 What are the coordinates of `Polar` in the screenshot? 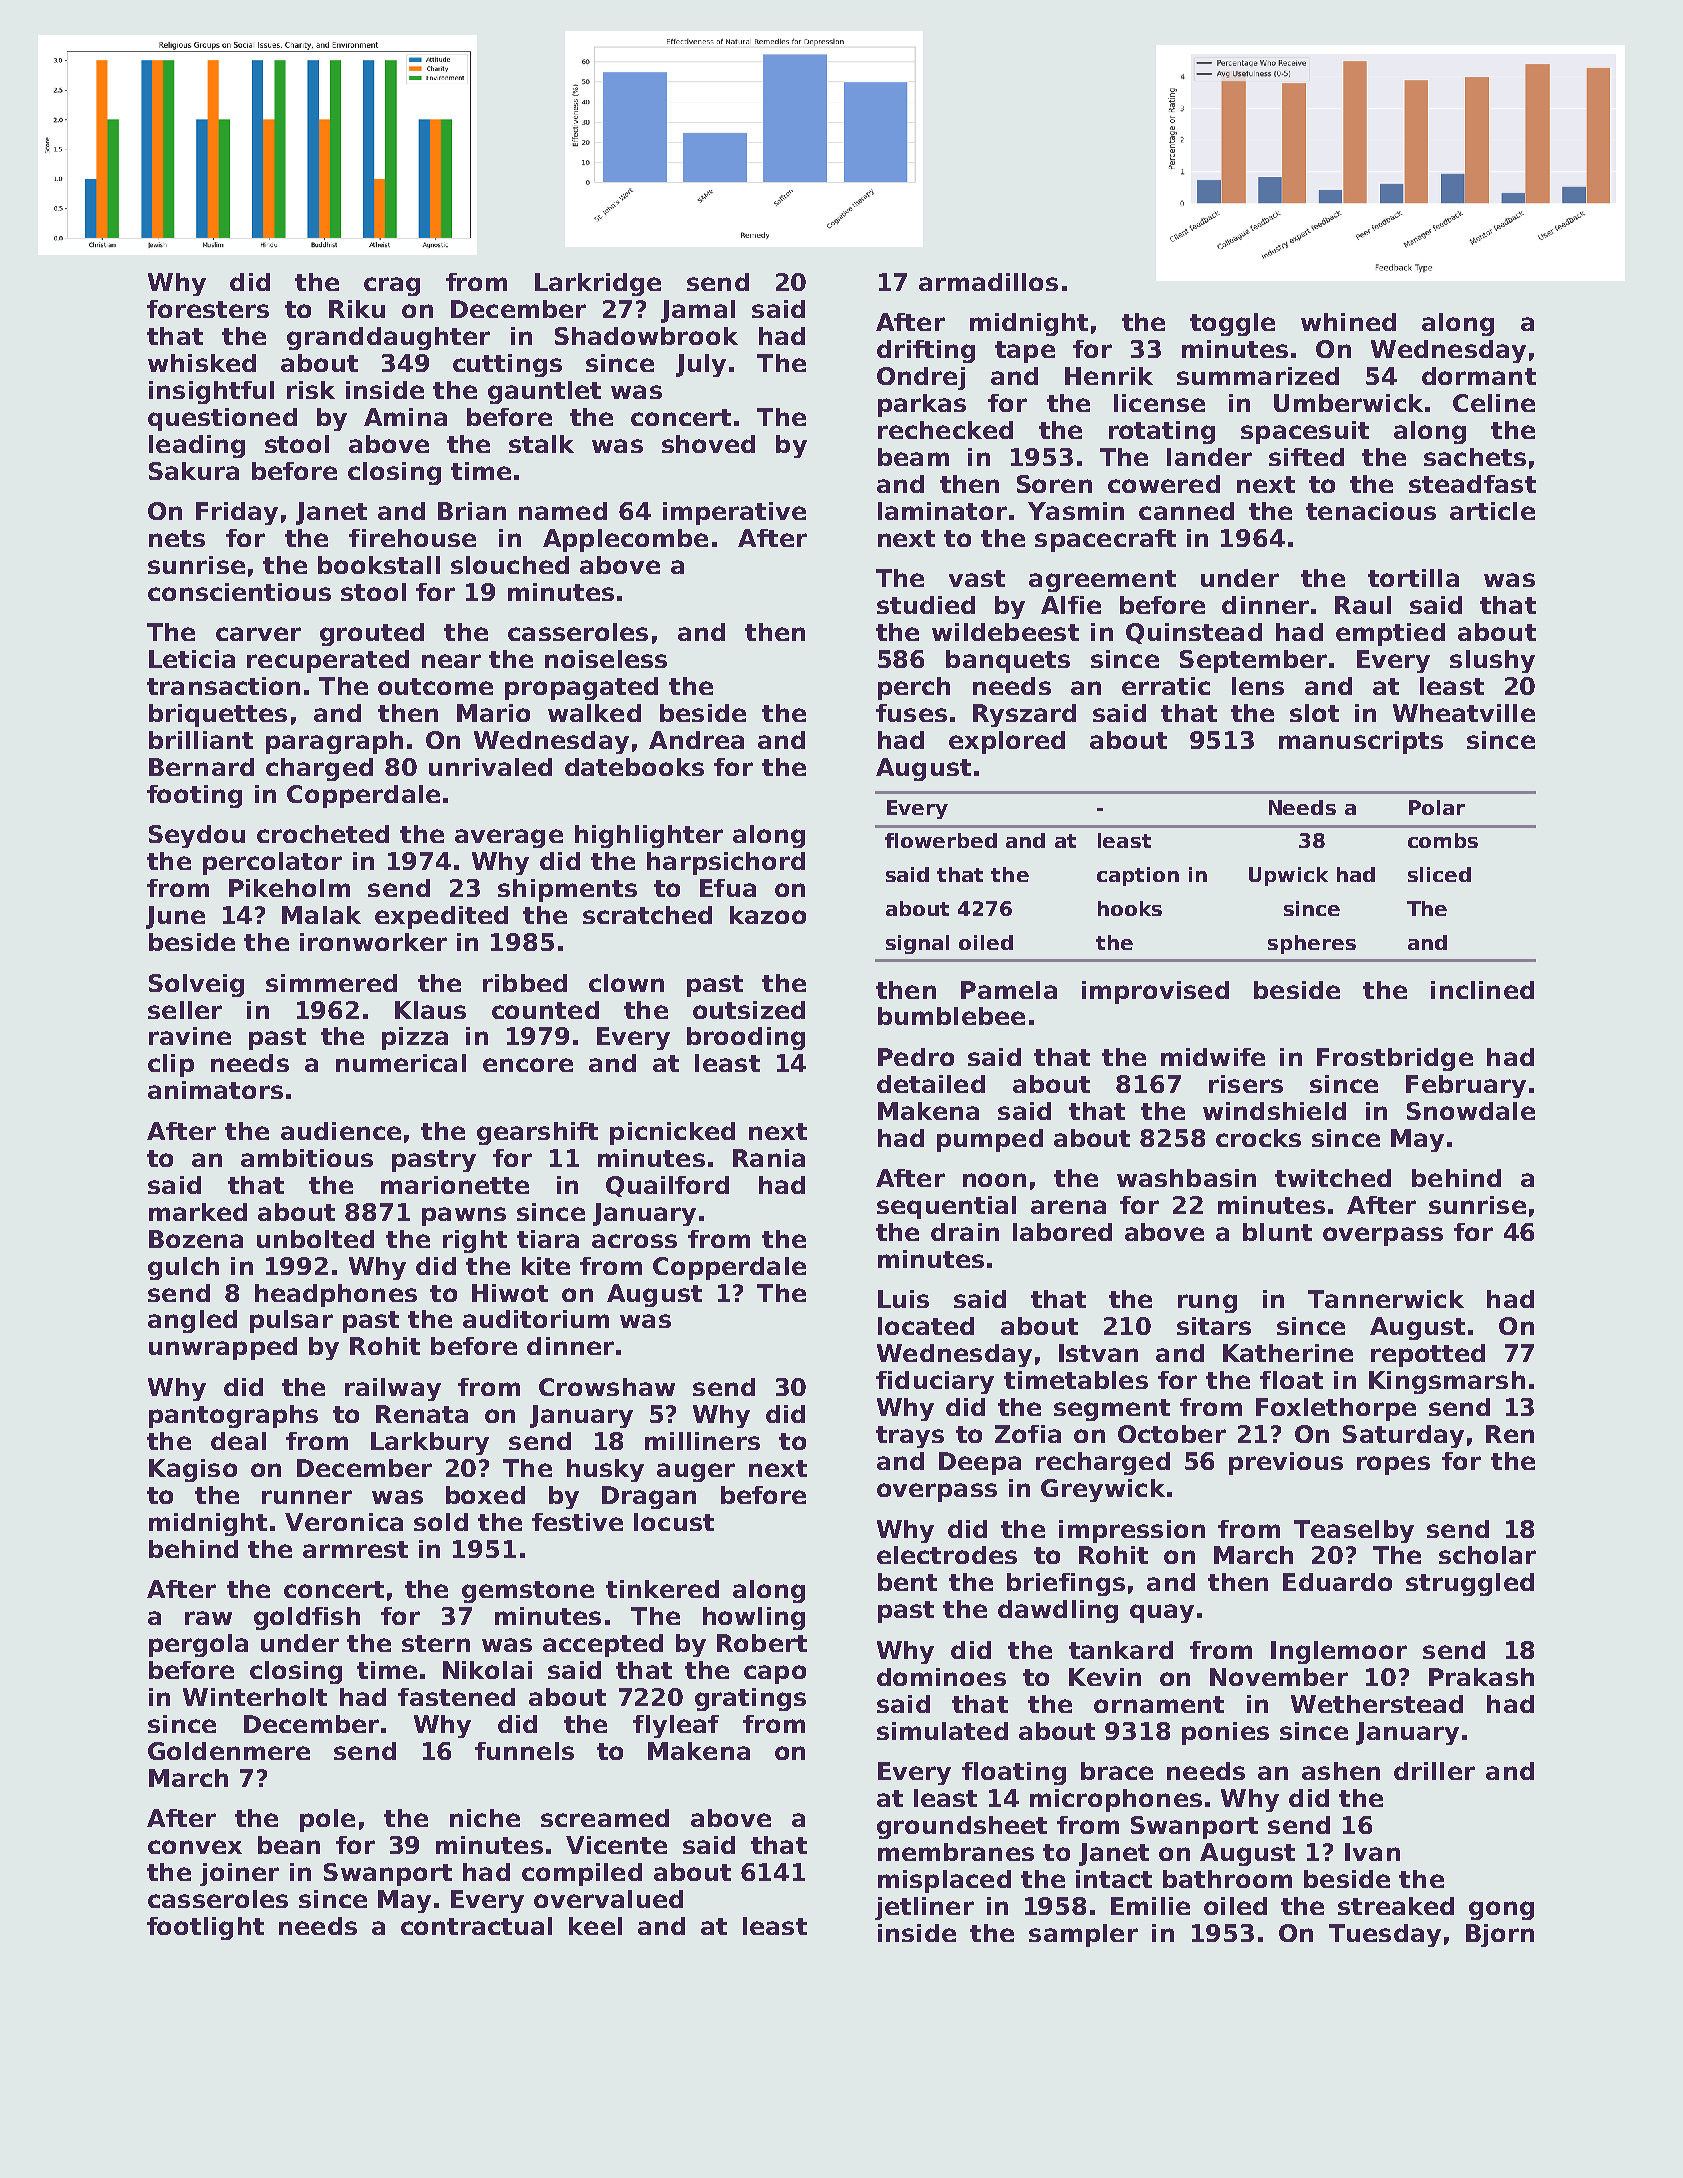 It's located at (1437, 807).
